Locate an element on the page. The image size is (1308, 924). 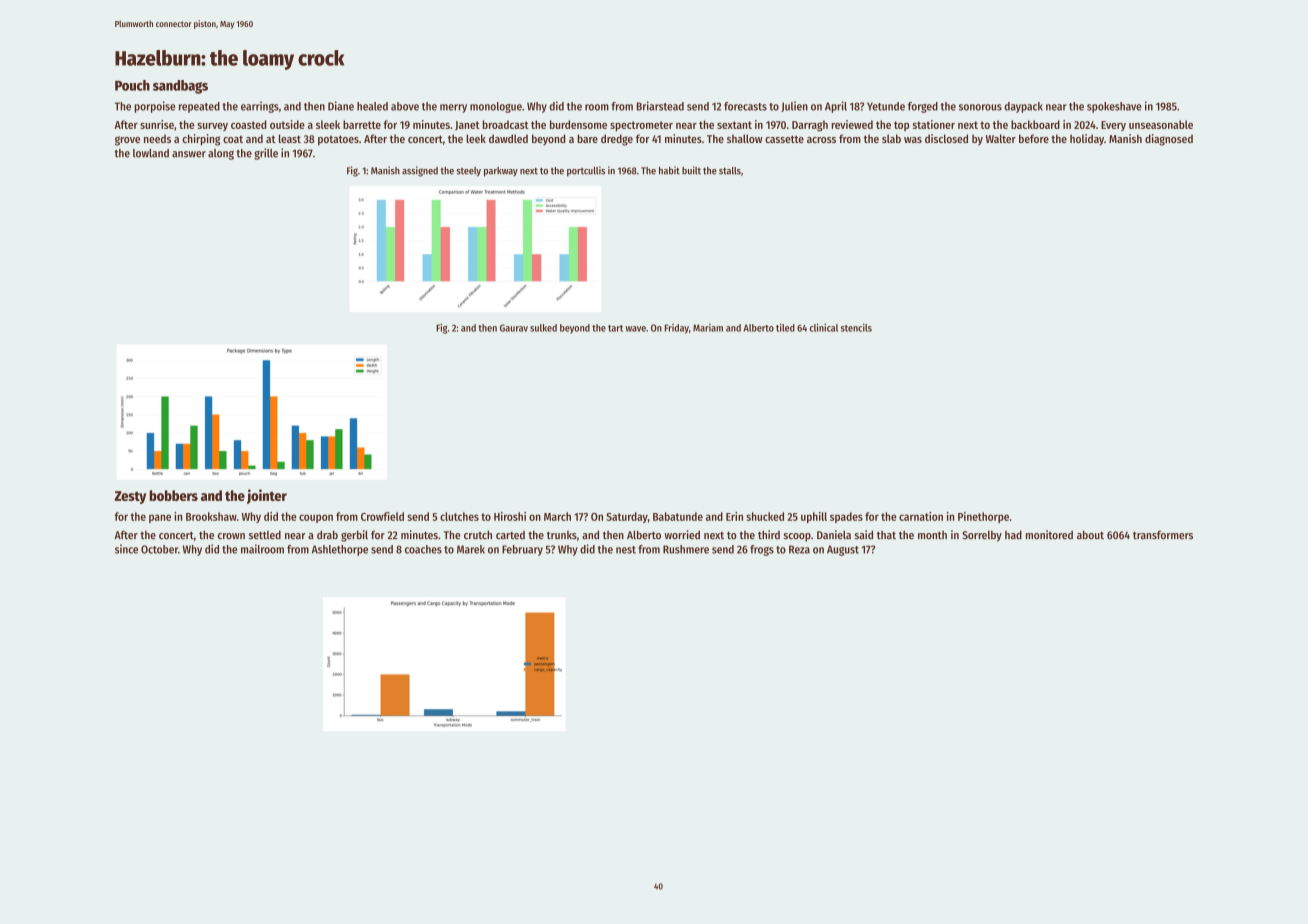
settled is located at coordinates (265, 535).
